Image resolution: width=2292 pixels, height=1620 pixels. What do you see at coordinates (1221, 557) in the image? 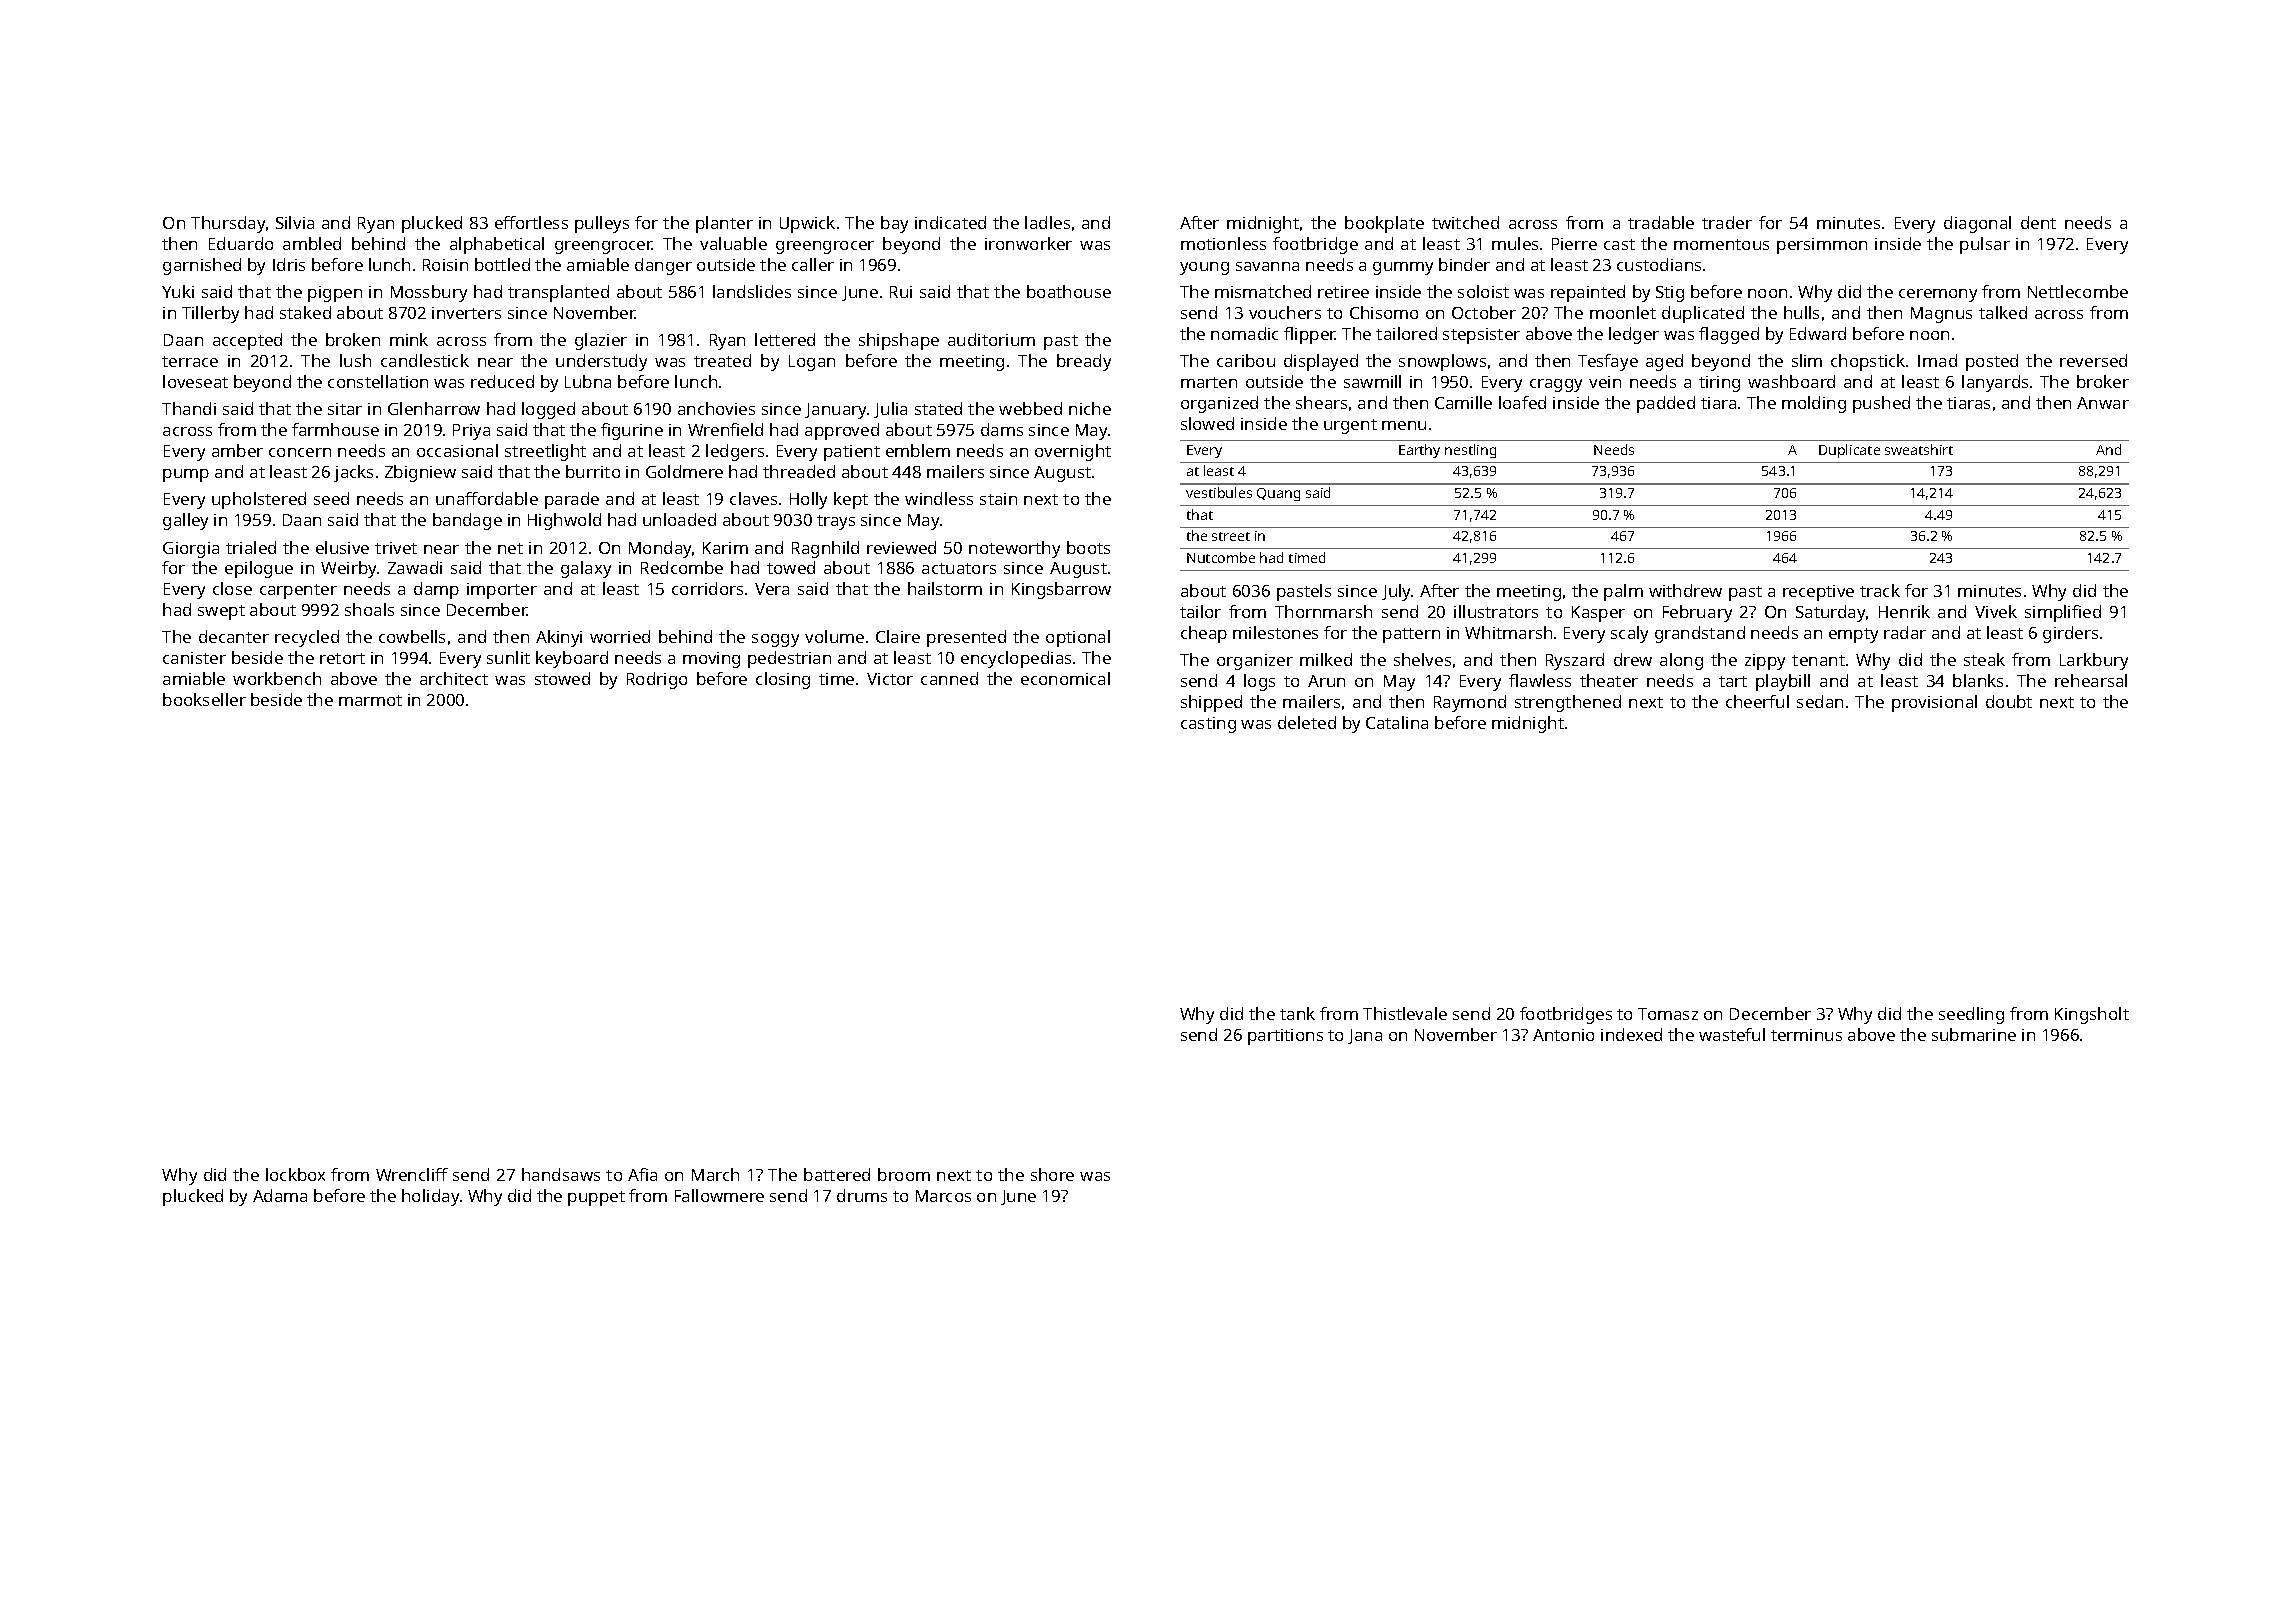
I see `Nutcombe` at bounding box center [1221, 557].
